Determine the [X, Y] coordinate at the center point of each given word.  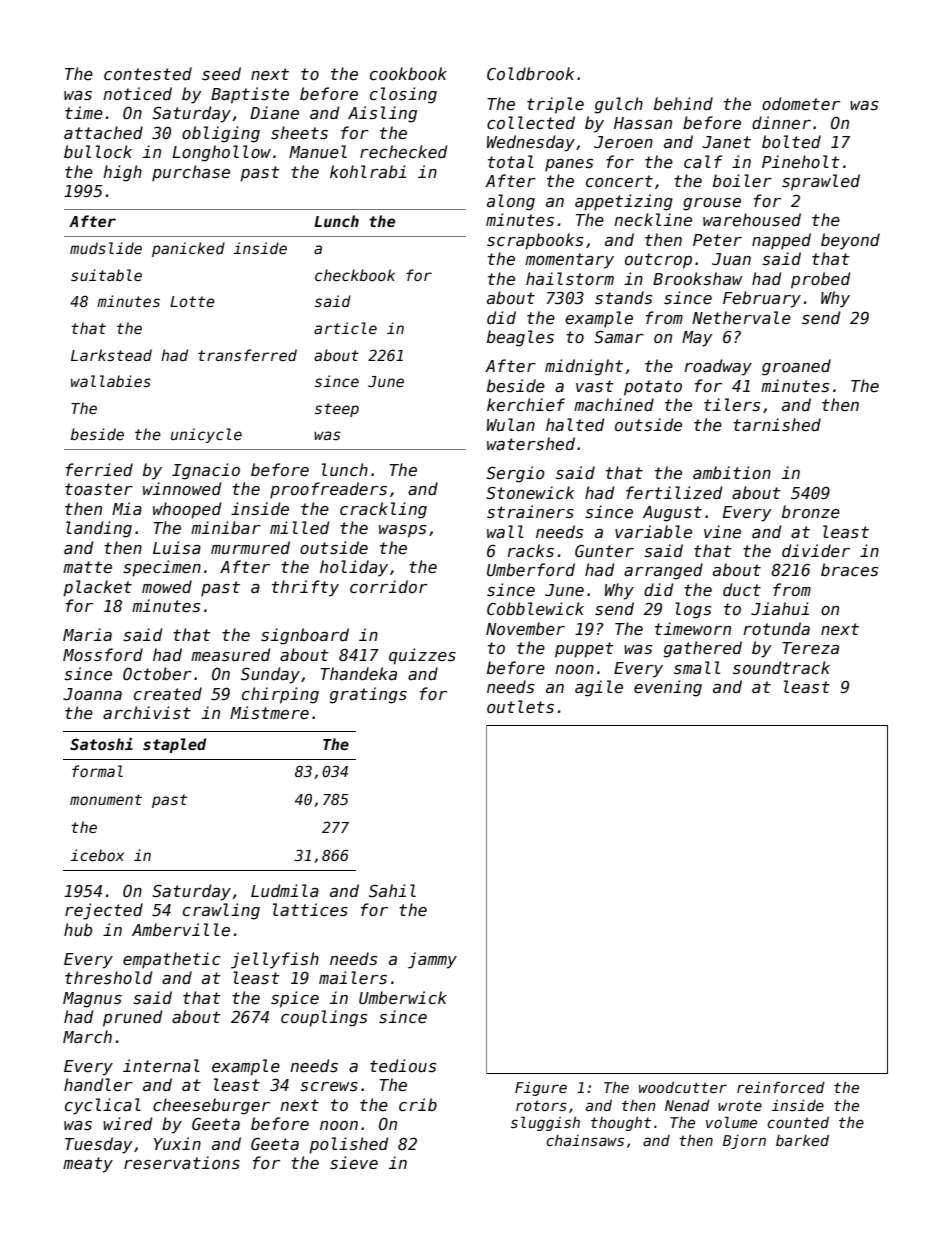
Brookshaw [698, 279]
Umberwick [403, 998]
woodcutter [683, 1087]
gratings [368, 695]
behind [683, 103]
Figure [541, 1089]
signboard [305, 636]
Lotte [192, 301]
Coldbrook [530, 73]
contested [148, 73]
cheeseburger [211, 1106]
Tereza [810, 648]
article [345, 328]
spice [295, 999]
